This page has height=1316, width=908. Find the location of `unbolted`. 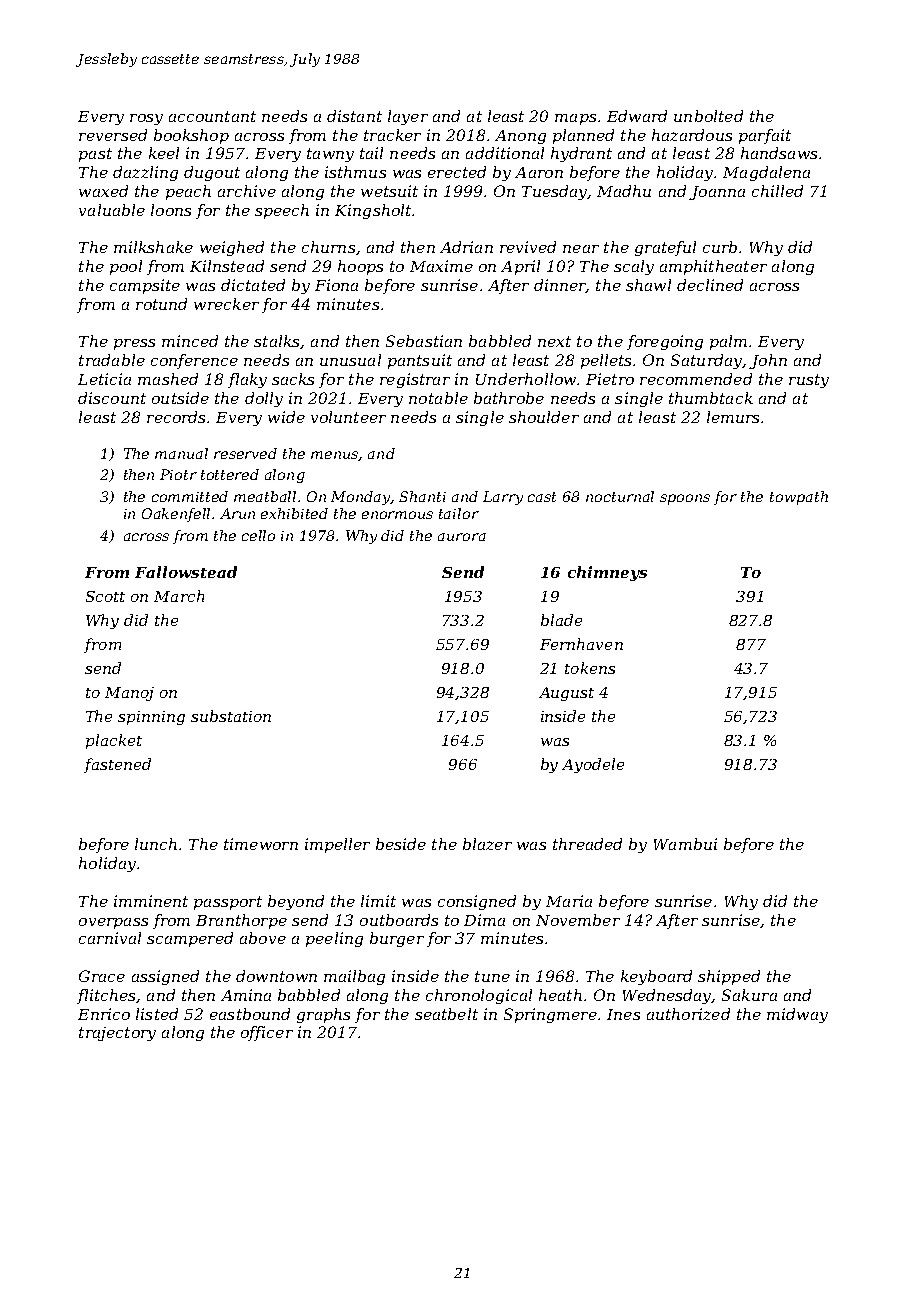

unbolted is located at coordinates (708, 116).
